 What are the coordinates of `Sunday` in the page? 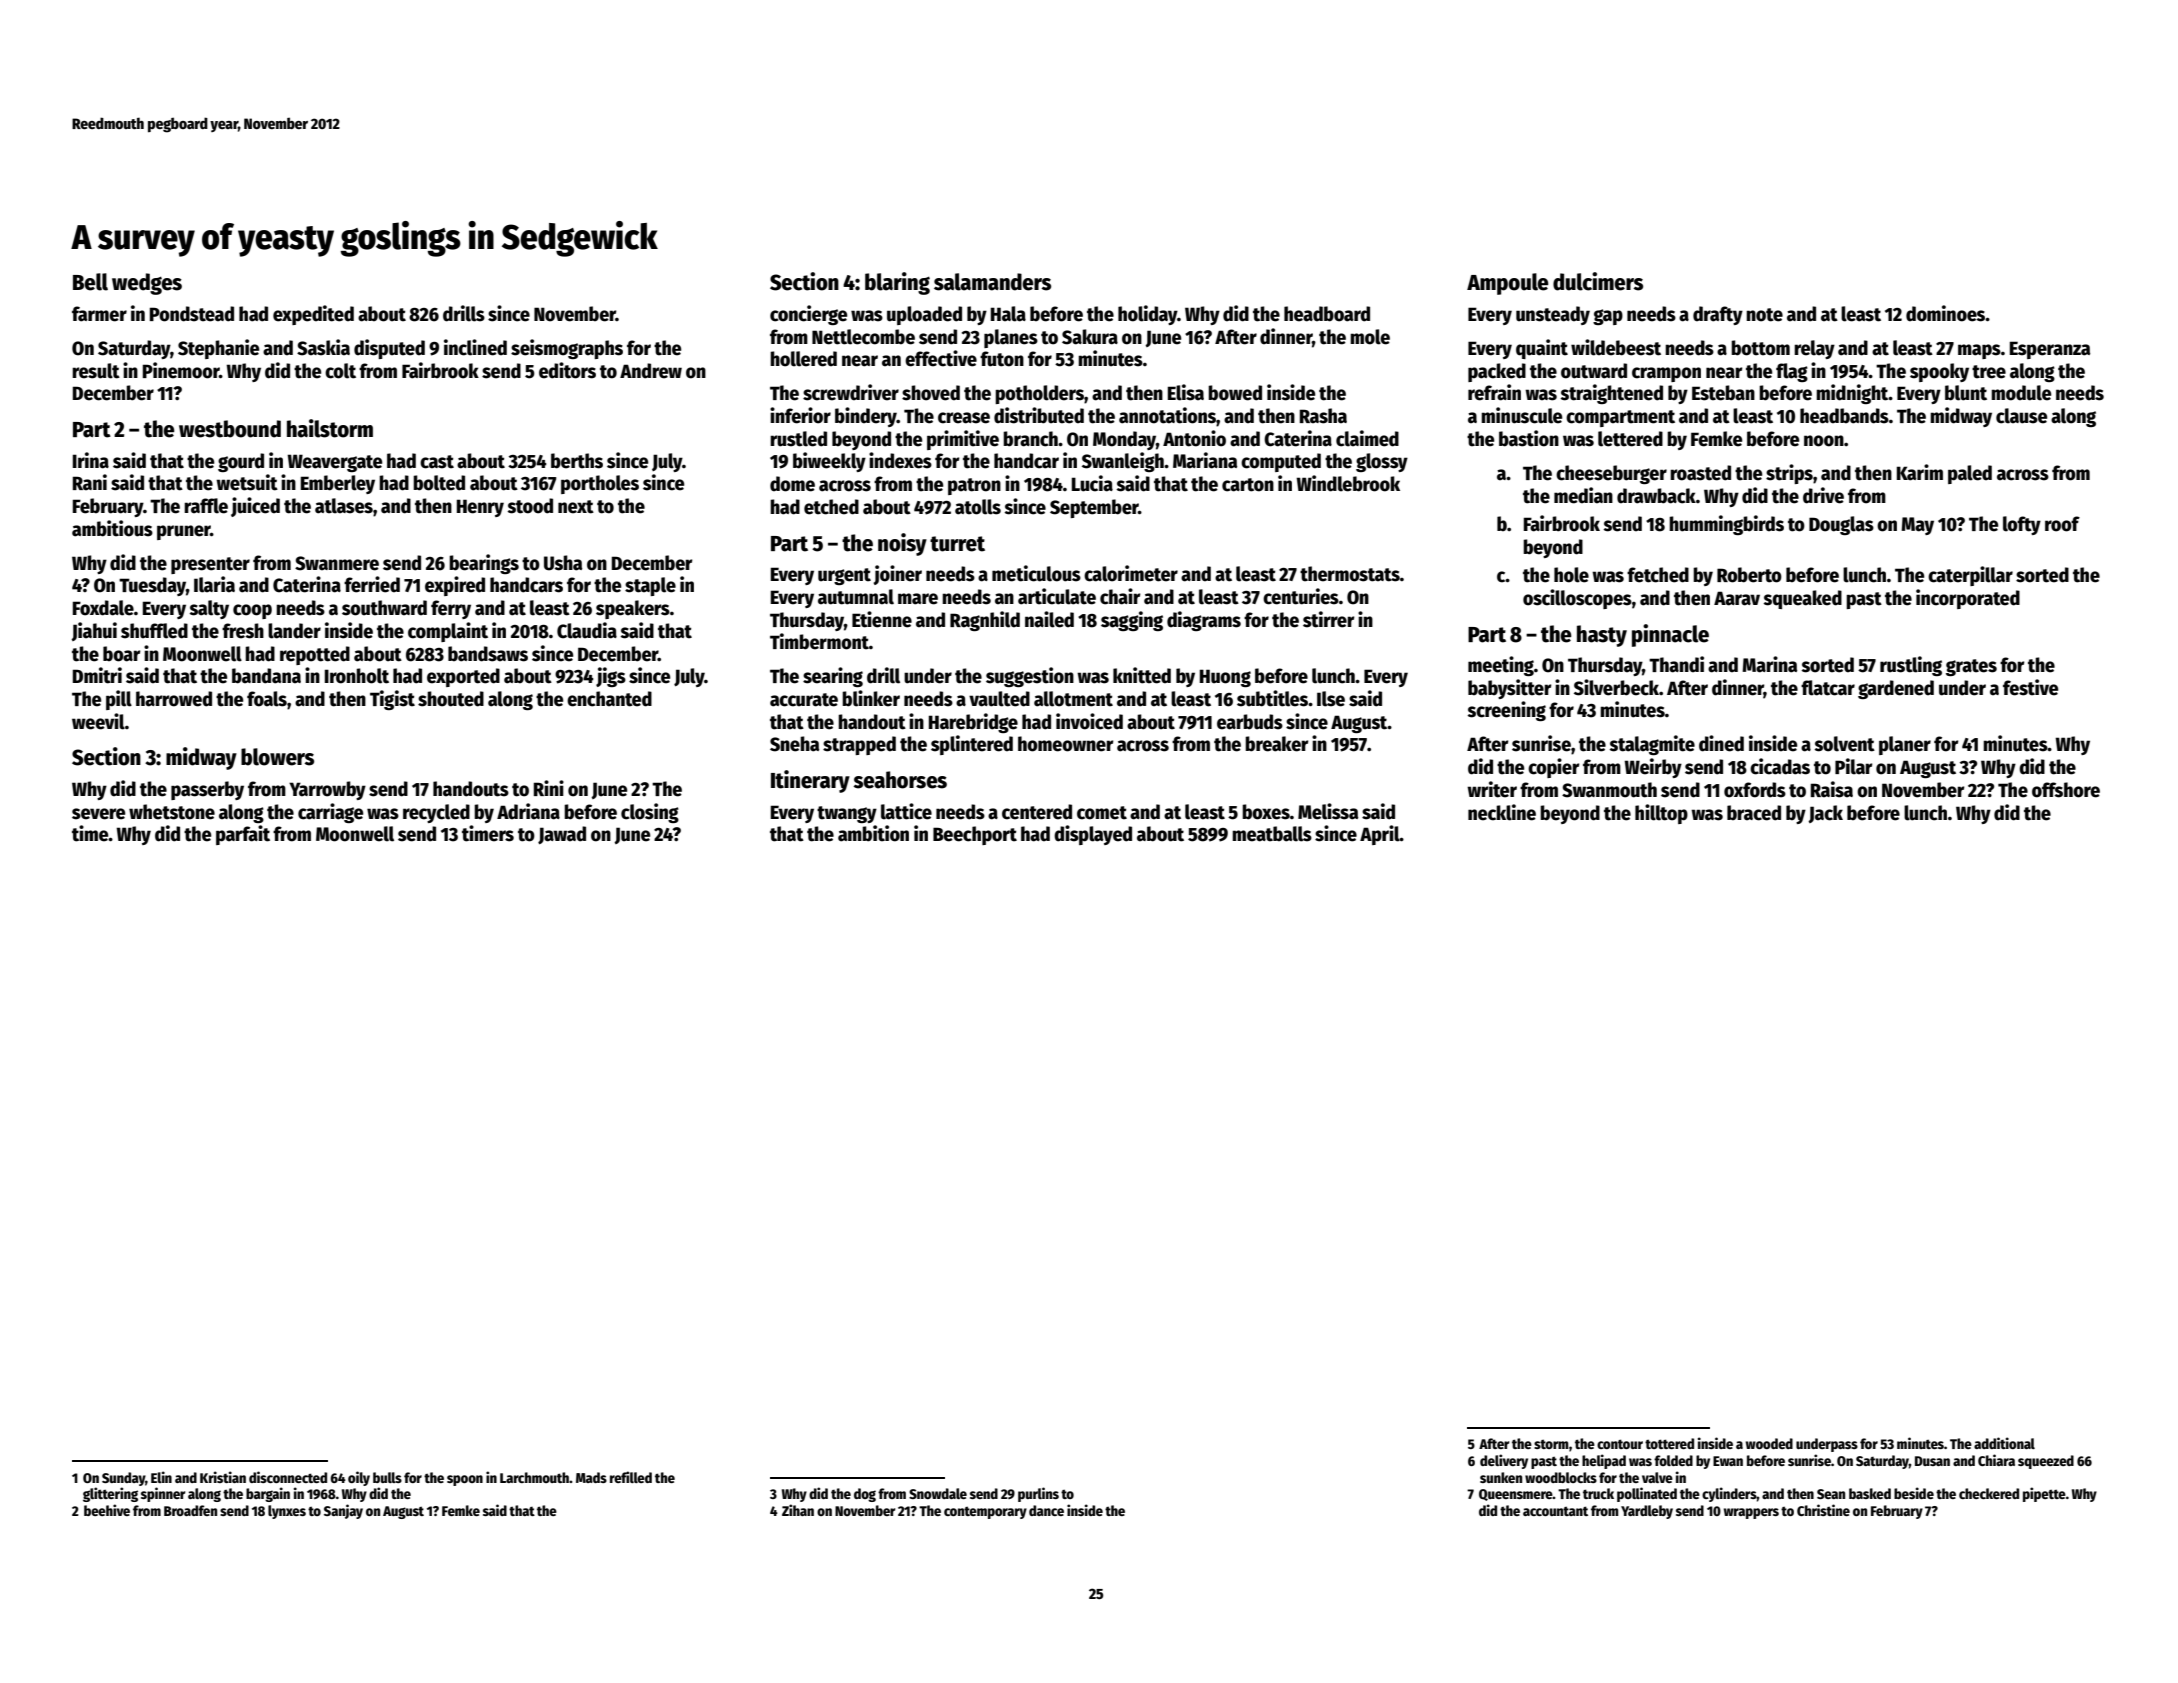 It's located at (123, 1479).
